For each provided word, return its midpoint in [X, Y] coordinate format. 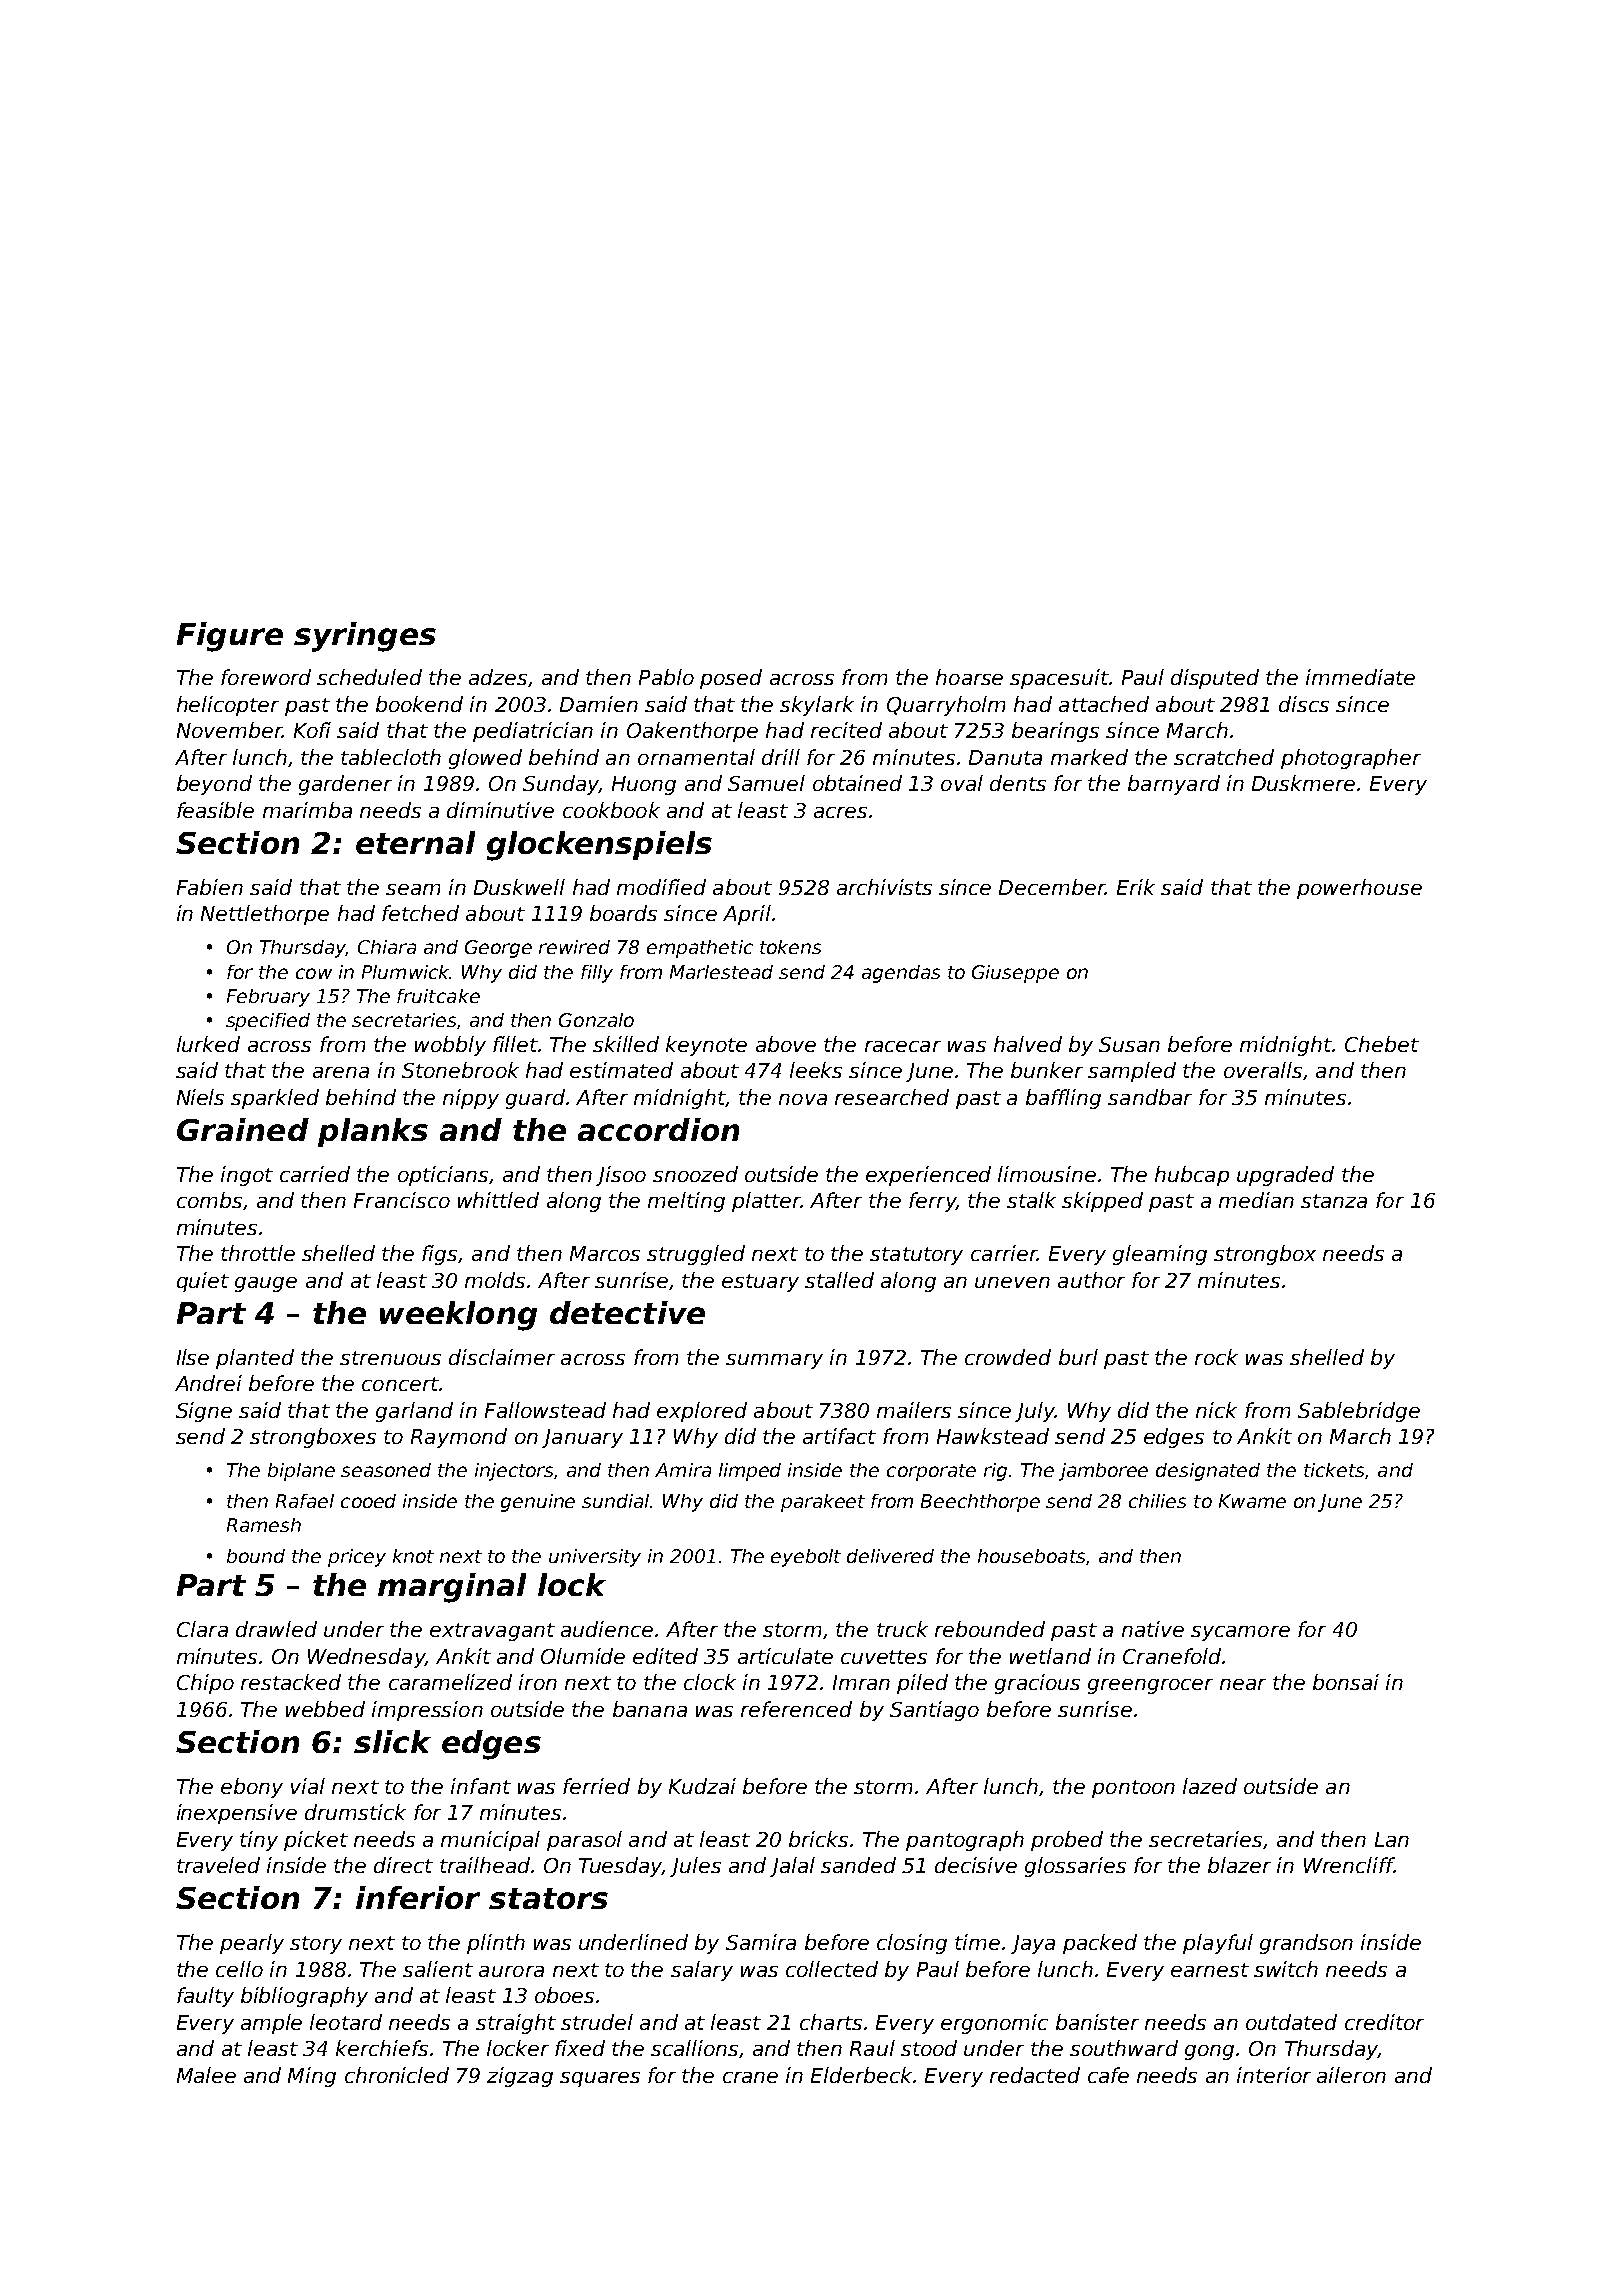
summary [774, 1361]
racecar [903, 1046]
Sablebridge [1359, 1412]
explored [702, 1412]
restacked [291, 1682]
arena [341, 1072]
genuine [538, 1503]
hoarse [969, 677]
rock [1216, 1357]
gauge [266, 1284]
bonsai [1346, 1682]
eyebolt [806, 1558]
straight [516, 2024]
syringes [365, 637]
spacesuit [1059, 679]
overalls [1263, 1070]
